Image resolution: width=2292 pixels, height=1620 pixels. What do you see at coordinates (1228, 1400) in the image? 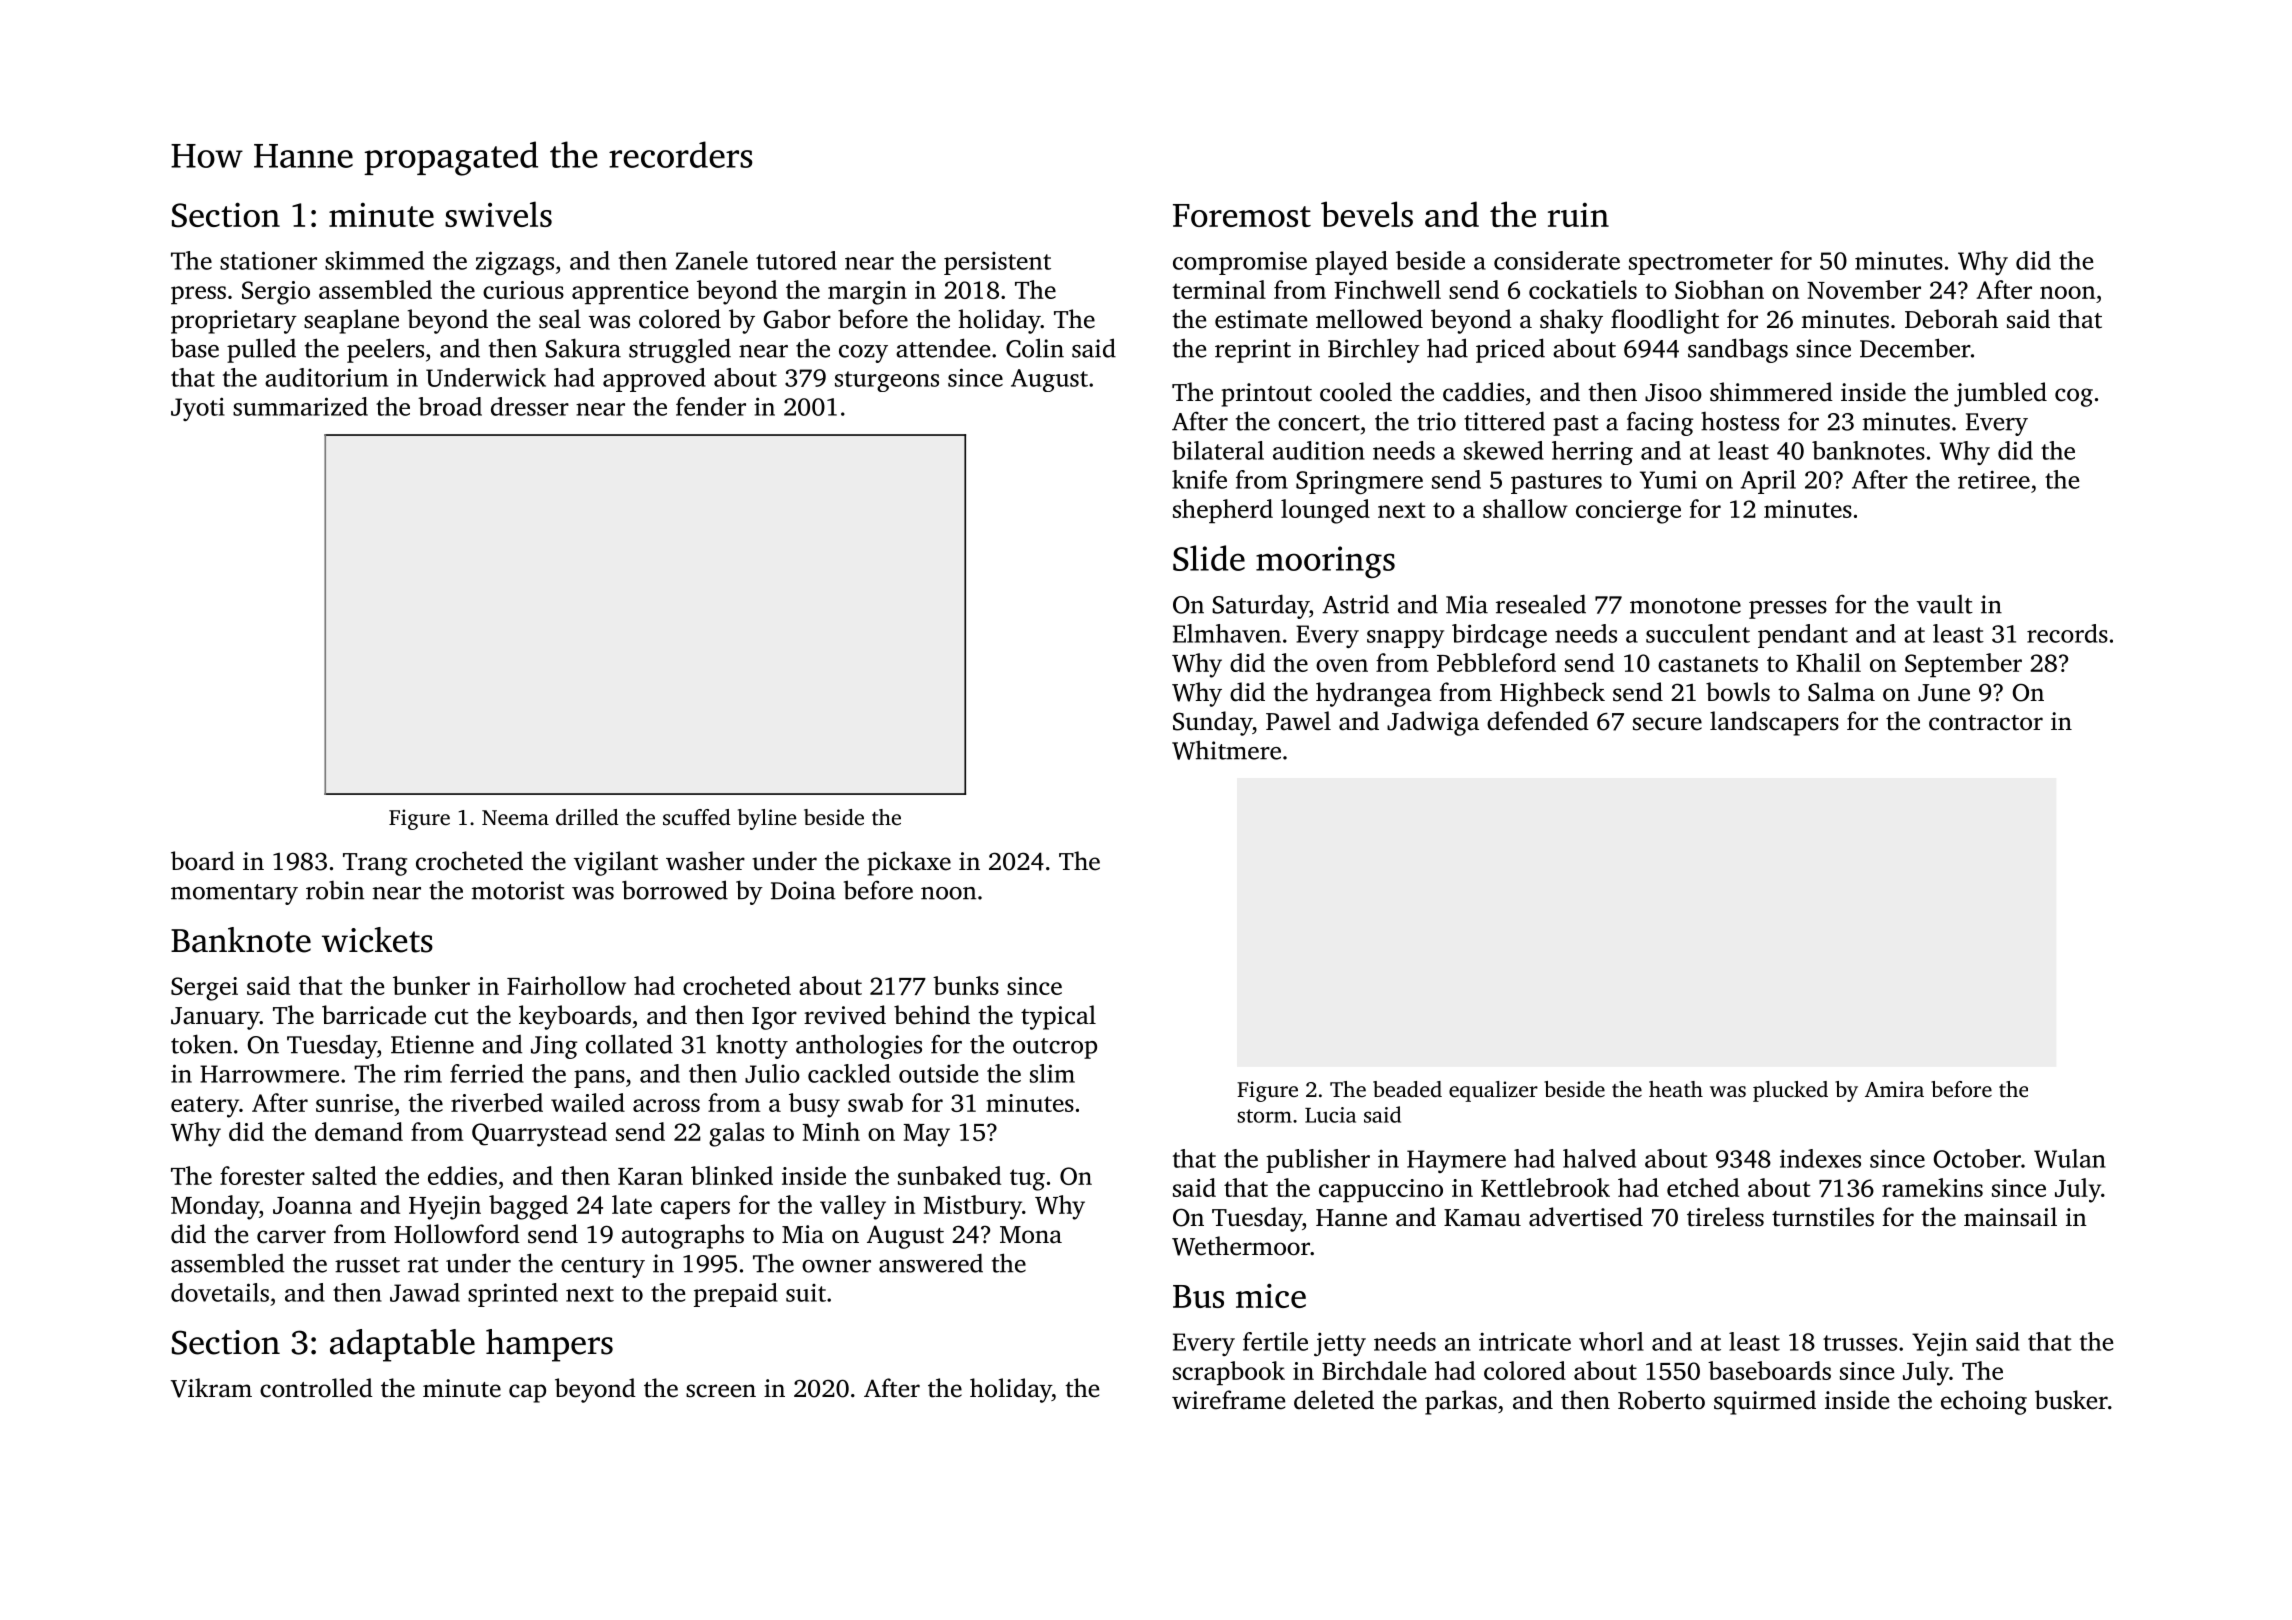
I see `wireframe` at bounding box center [1228, 1400].
